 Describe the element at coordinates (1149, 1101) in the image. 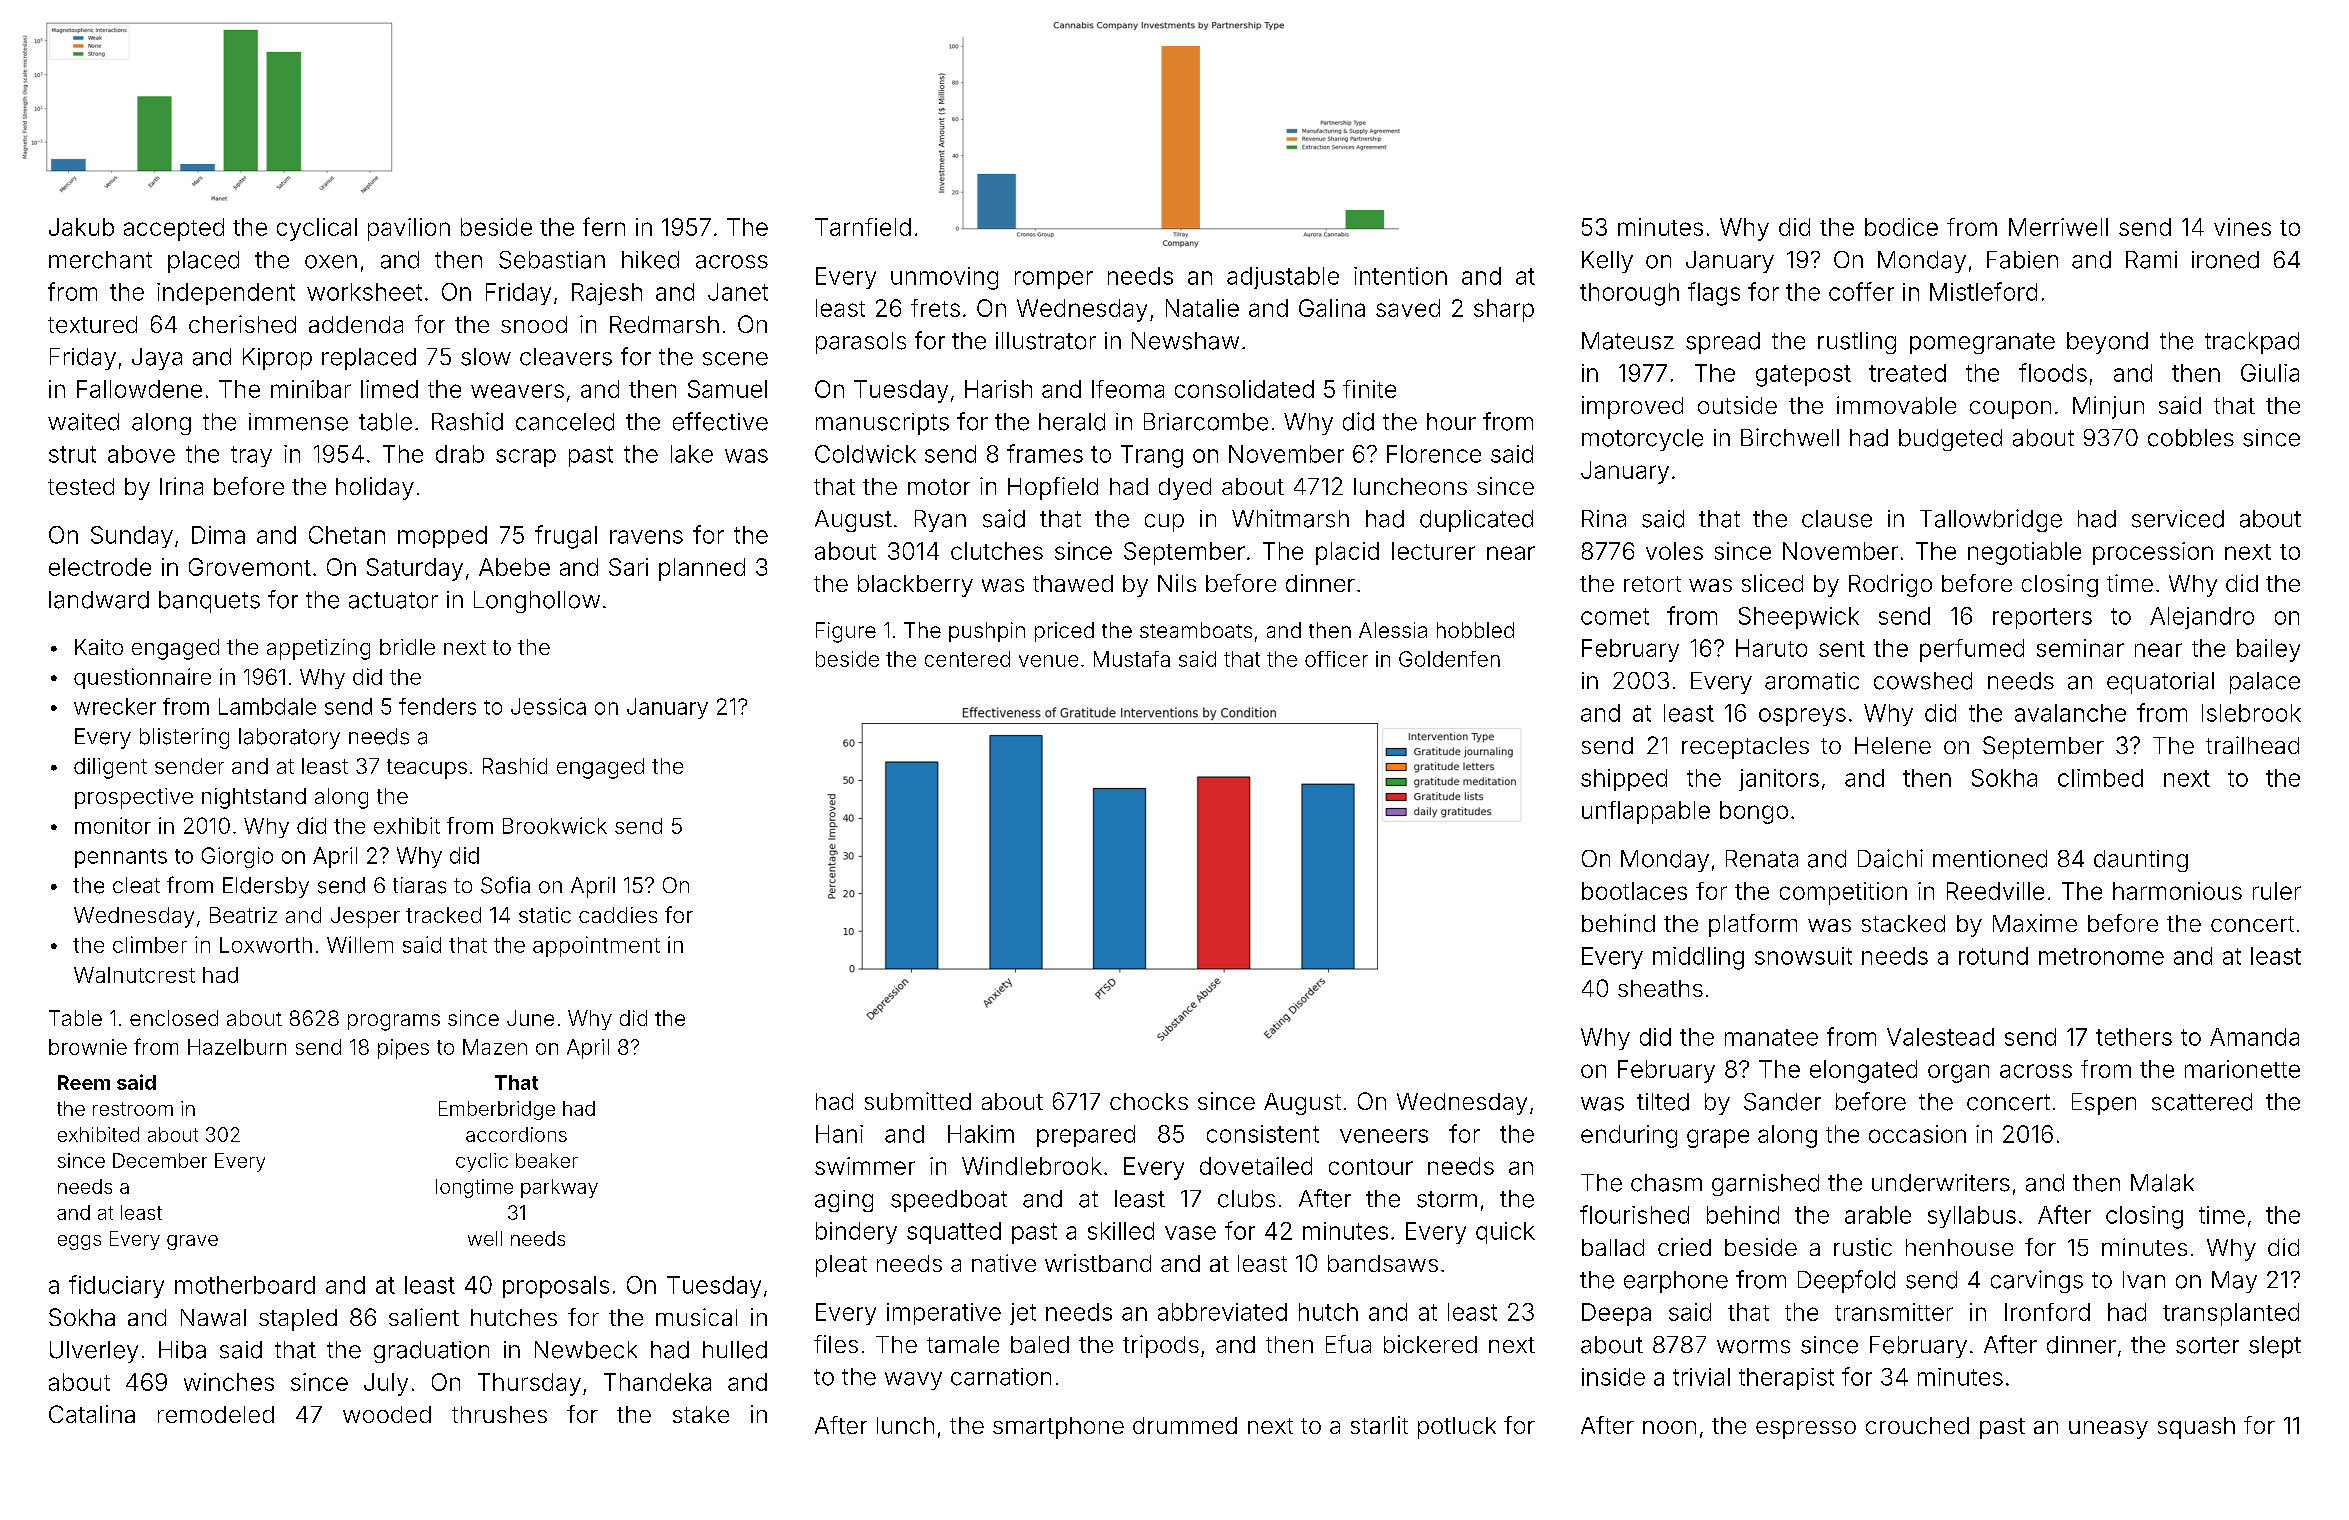

I see `chocks` at that location.
